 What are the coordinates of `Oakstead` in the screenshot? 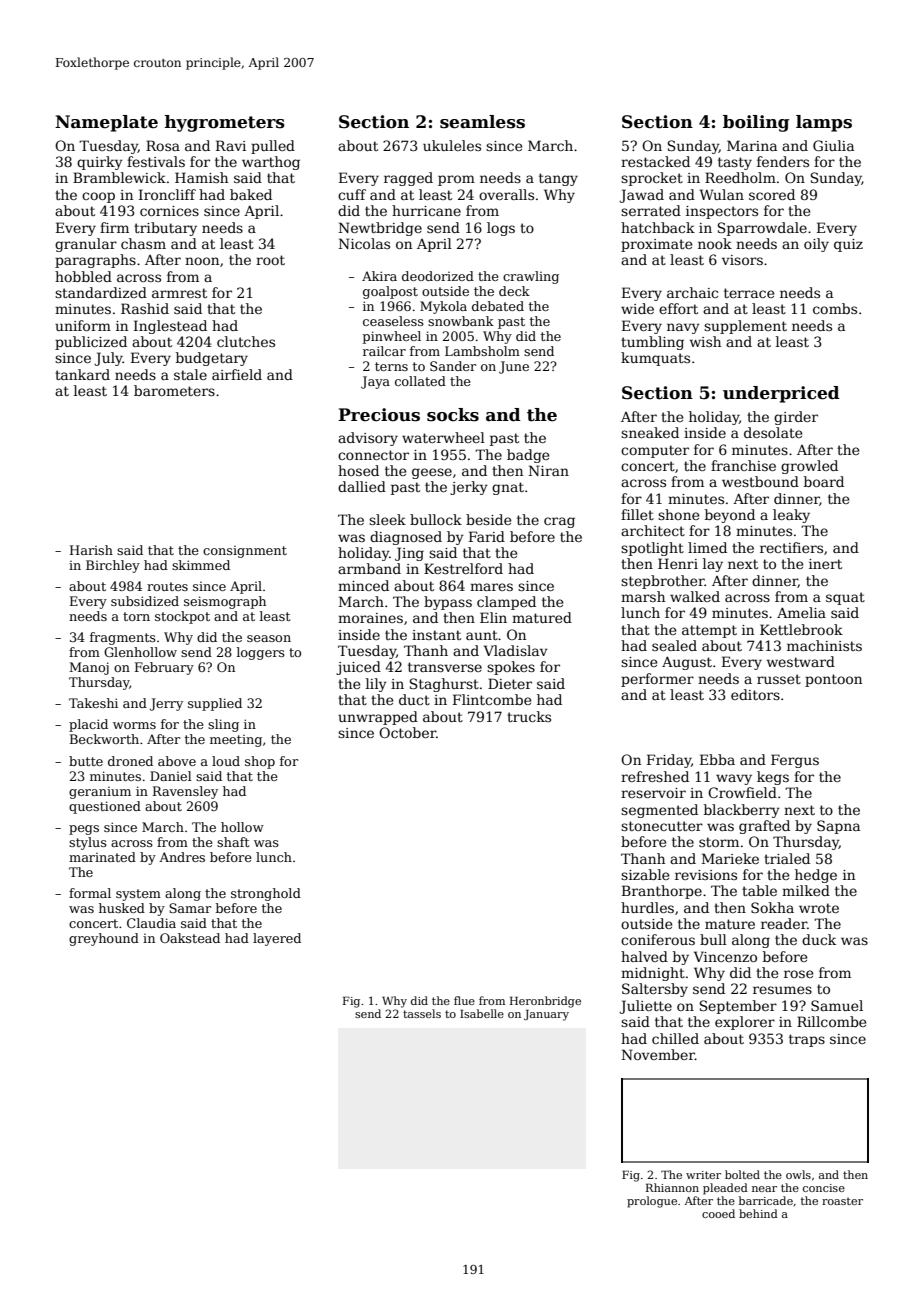 It's located at (190, 938).
